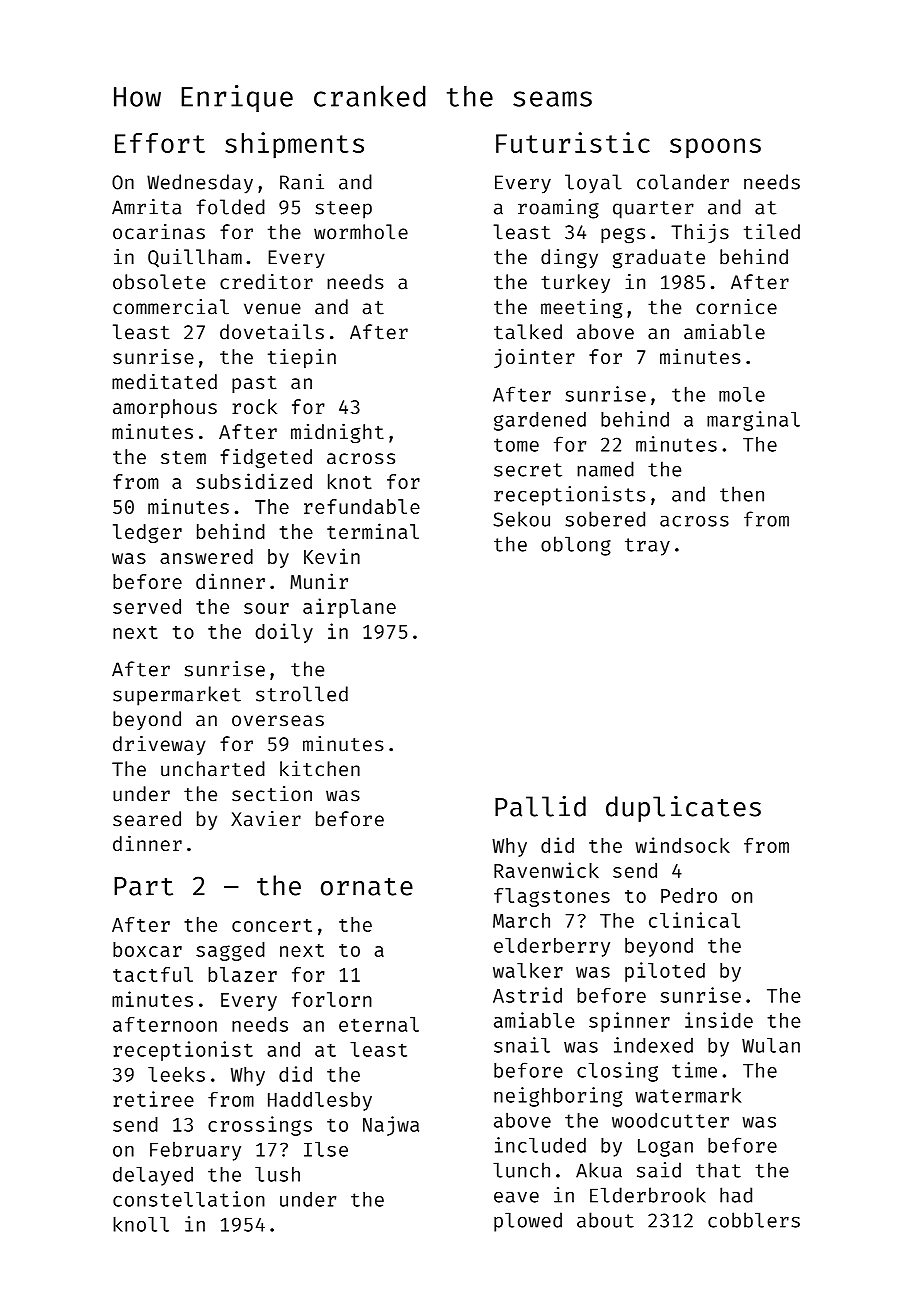 This page has height=1311, width=924. Describe the element at coordinates (147, 533) in the page. I see `ledger` at that location.
